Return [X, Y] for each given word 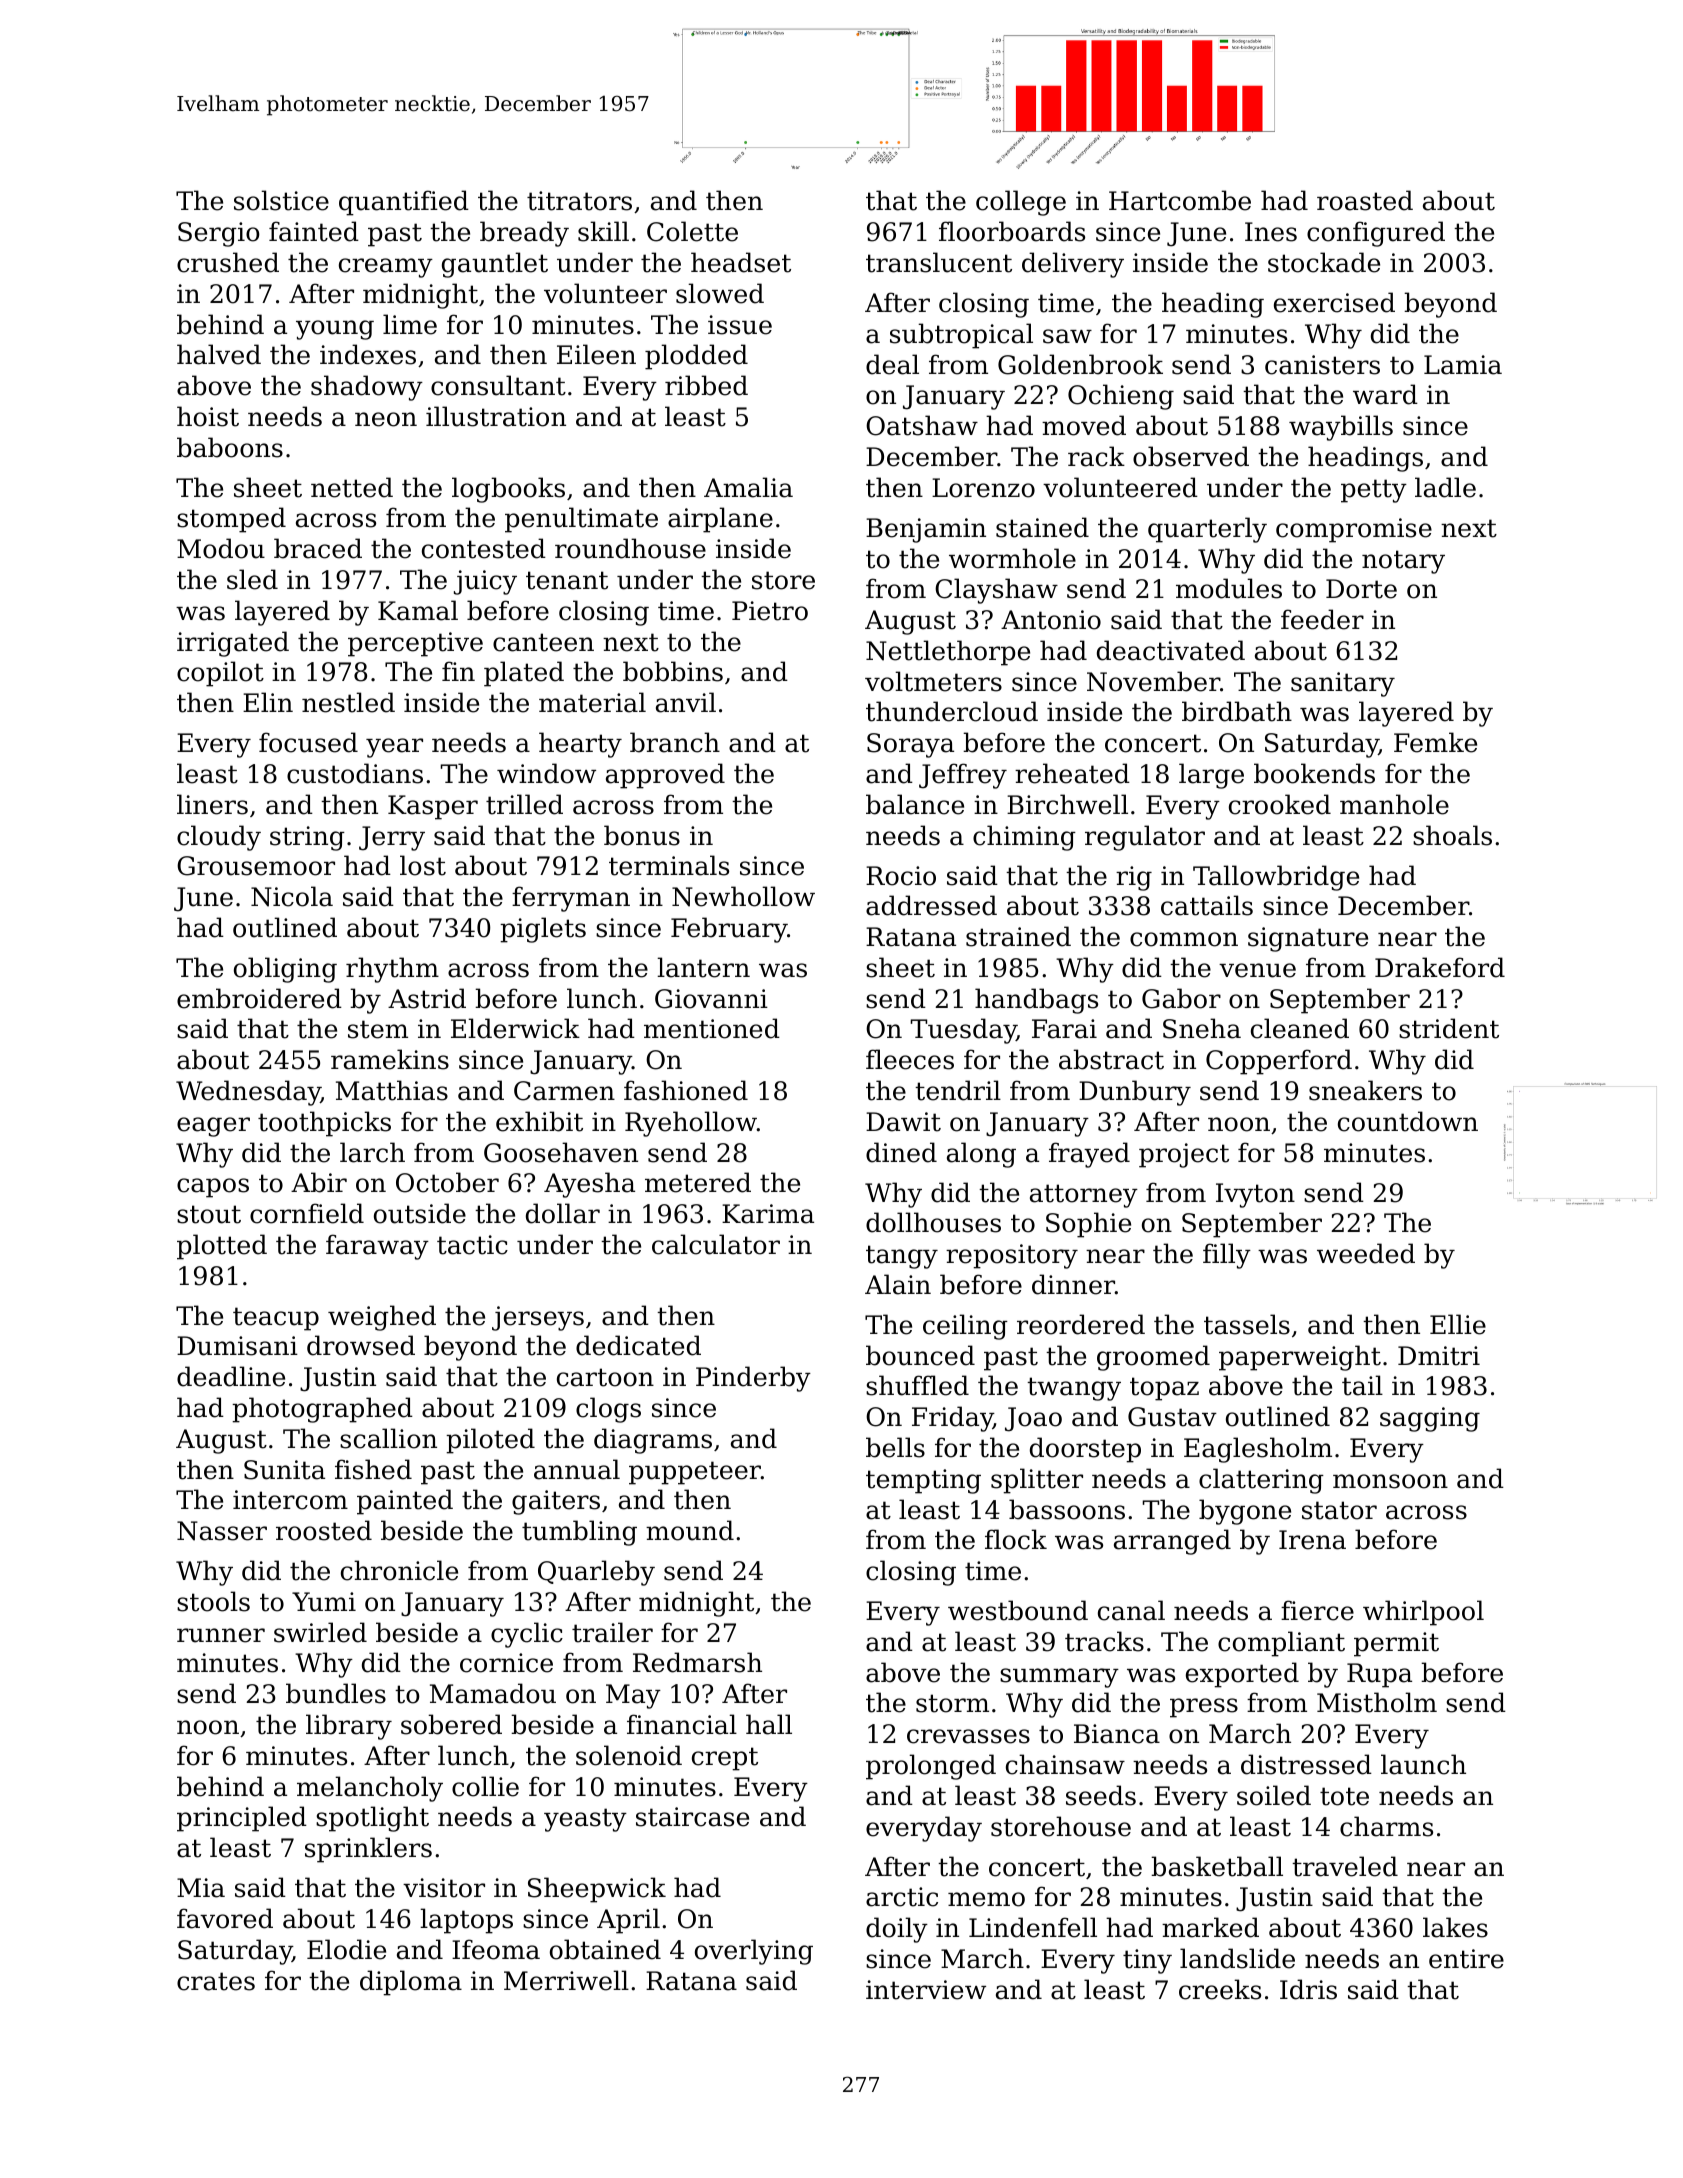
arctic [902, 1897]
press [1204, 1708]
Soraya [910, 745]
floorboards [1012, 231]
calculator [716, 1244]
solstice [281, 200]
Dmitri [1439, 1356]
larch [372, 1152]
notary [1403, 562]
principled [242, 1819]
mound [690, 1530]
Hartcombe [1180, 200]
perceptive [415, 644]
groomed [1153, 1358]
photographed [322, 1410]
